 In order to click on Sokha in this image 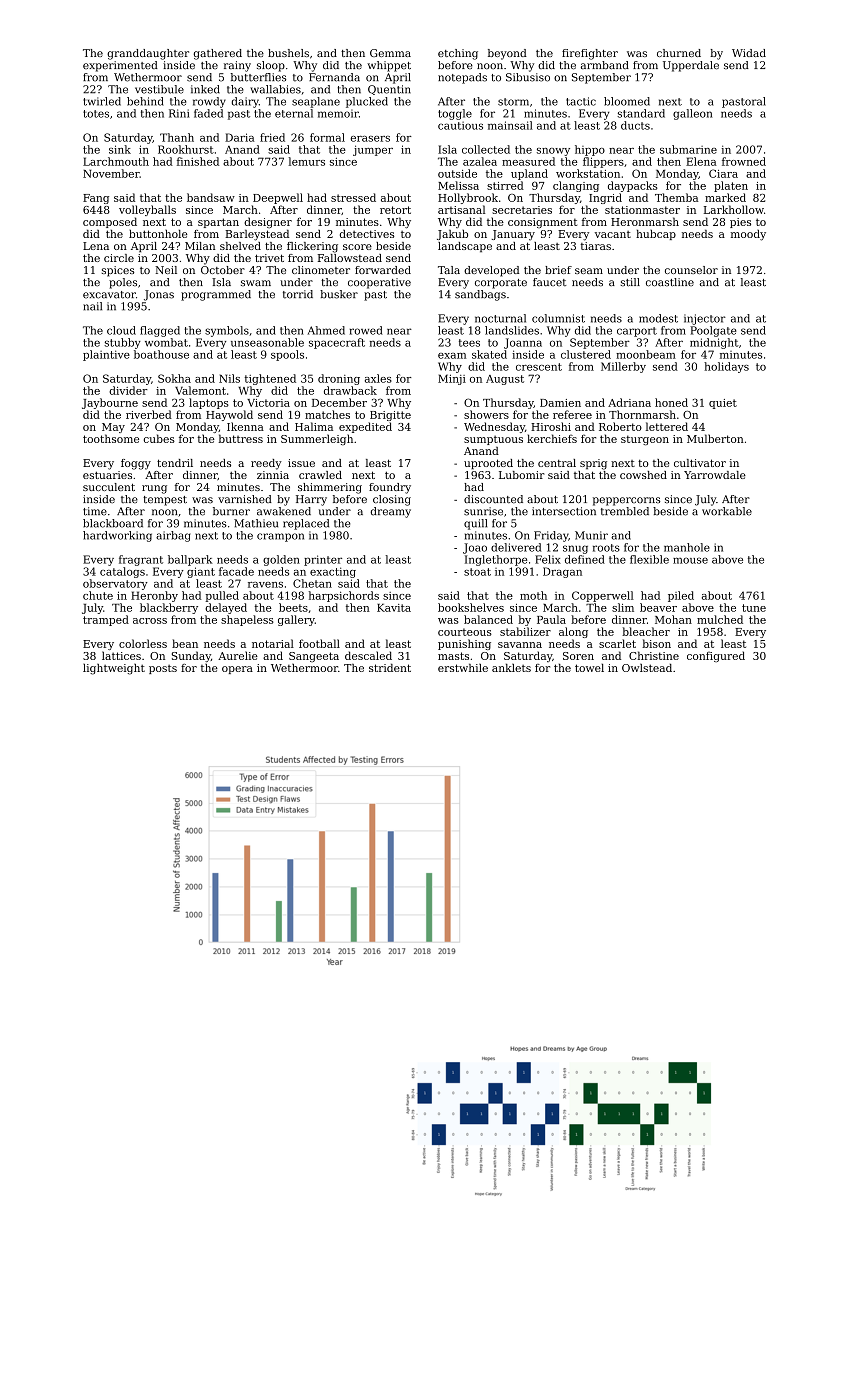, I will do `click(174, 378)`.
